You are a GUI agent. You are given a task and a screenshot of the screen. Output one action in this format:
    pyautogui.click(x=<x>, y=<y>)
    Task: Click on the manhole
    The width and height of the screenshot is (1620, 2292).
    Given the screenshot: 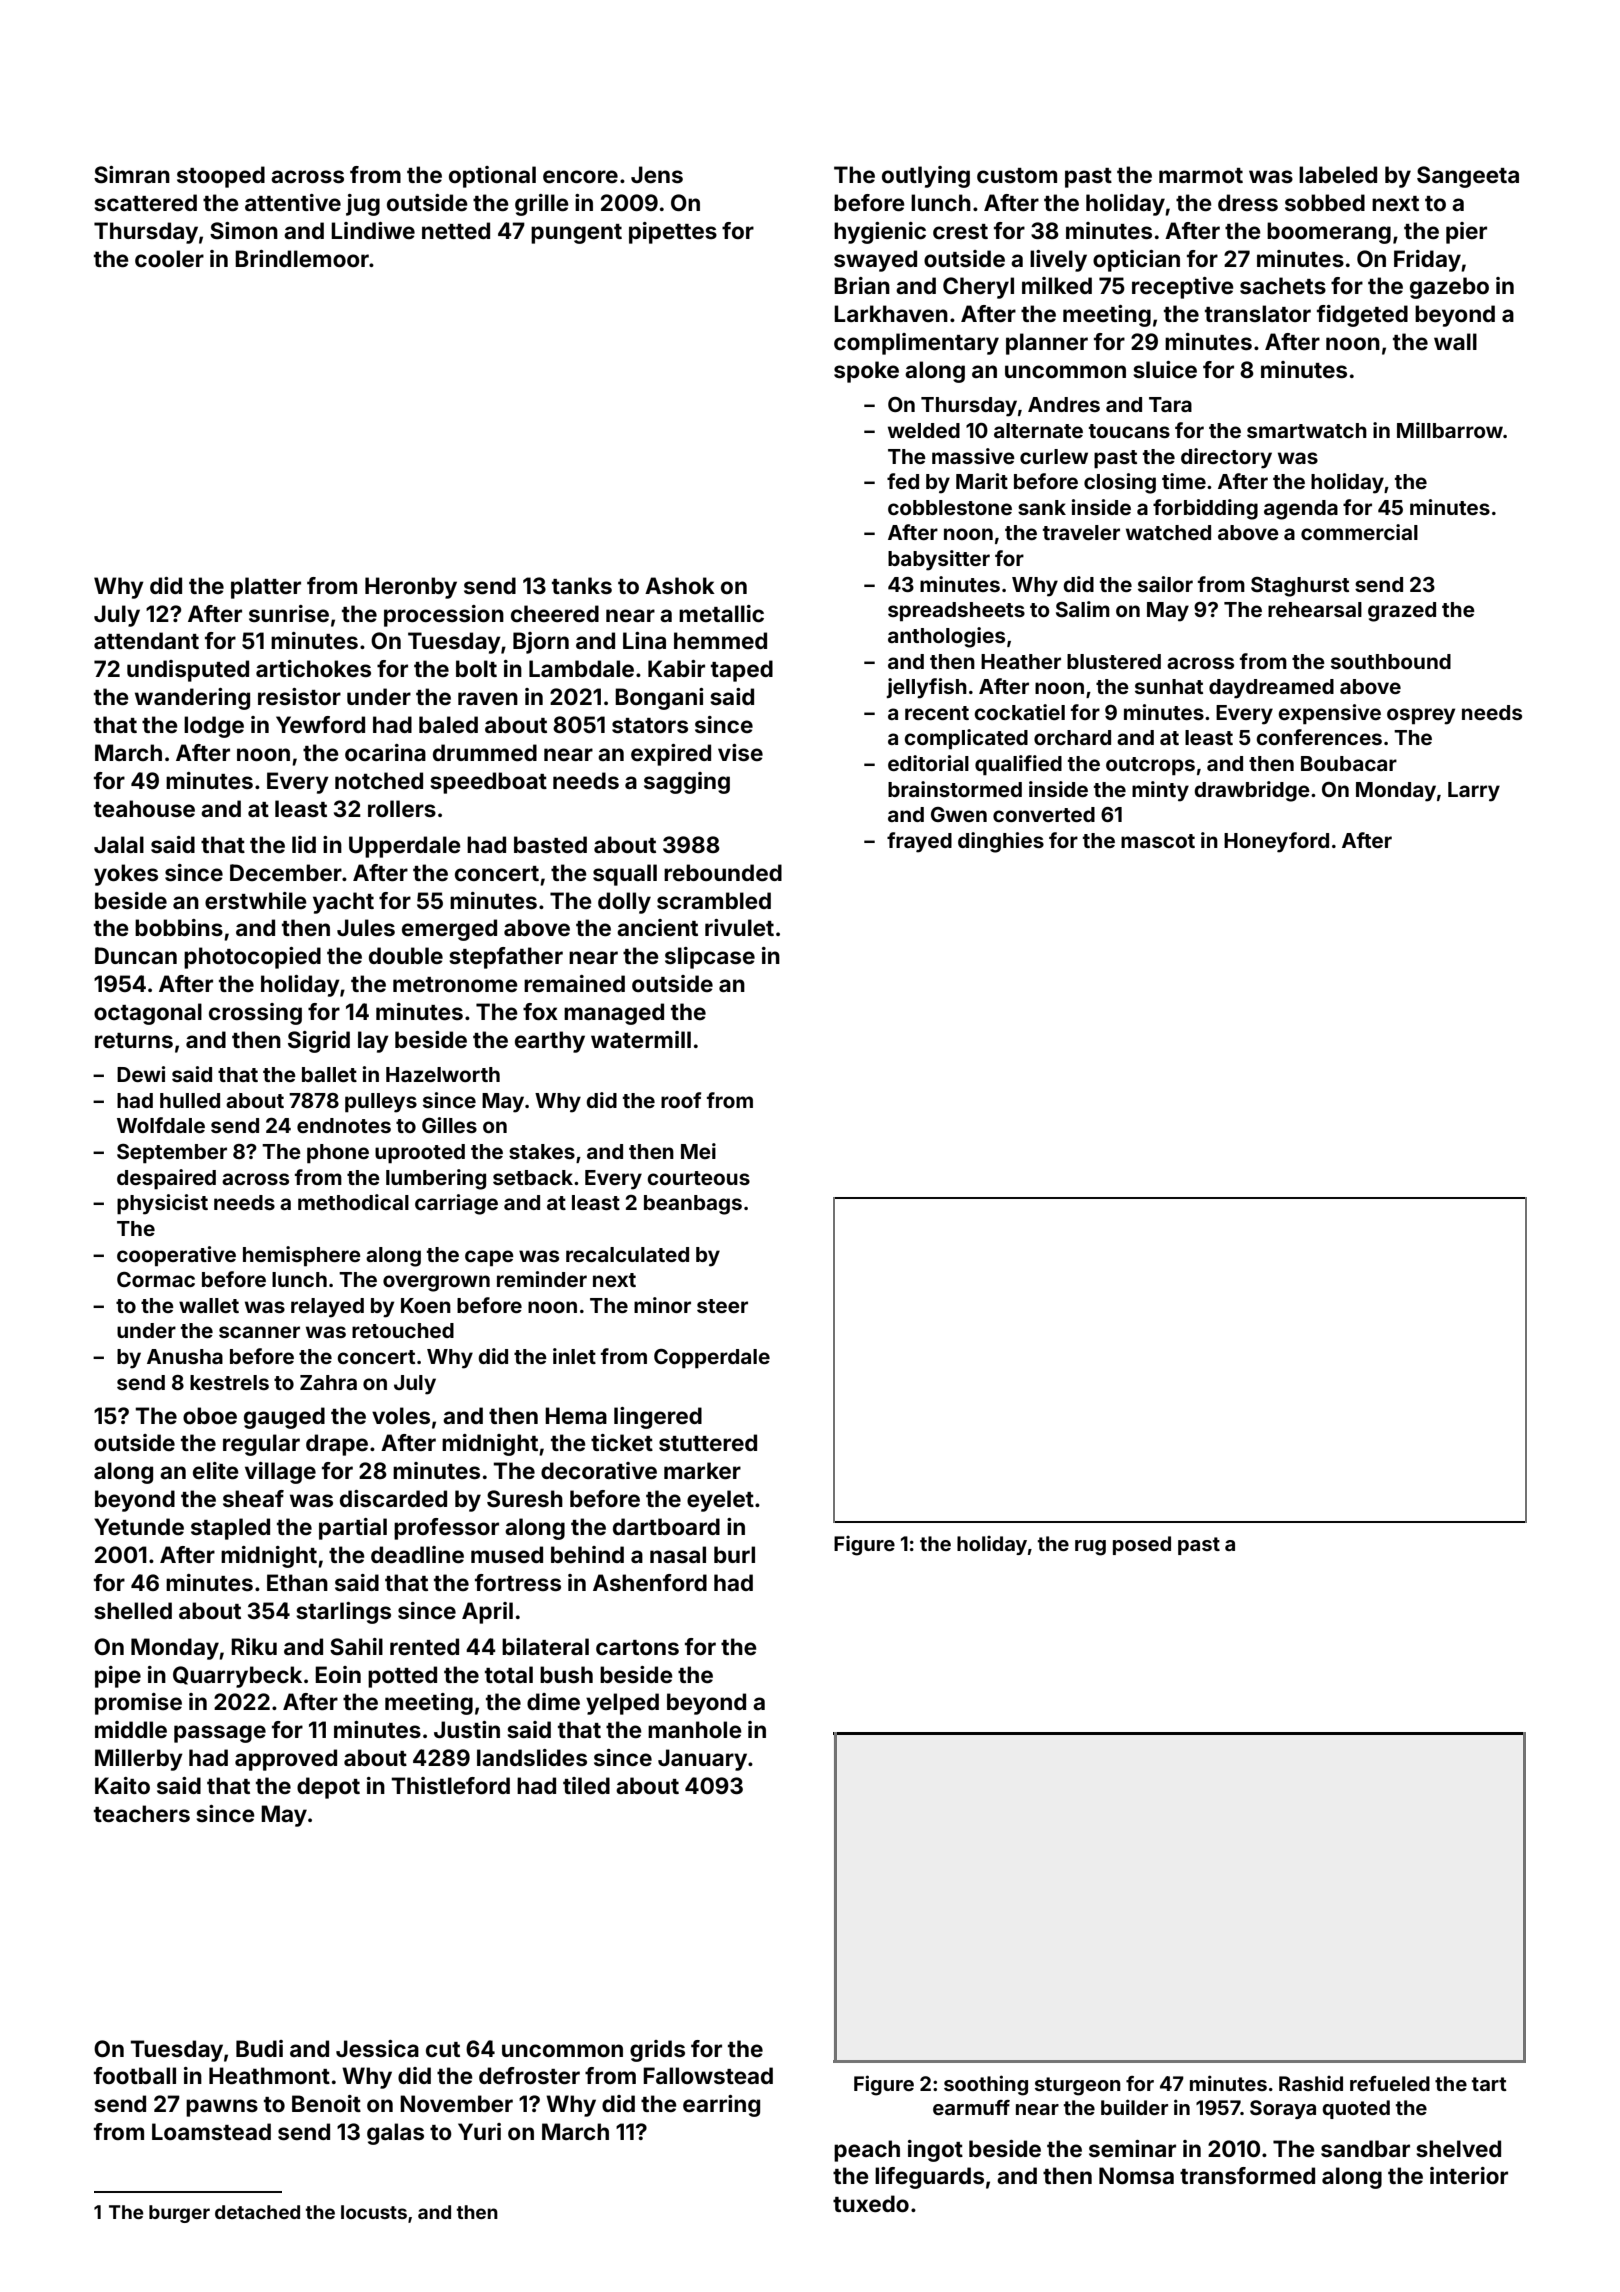 What is the action you would take?
    pyautogui.click(x=695, y=1729)
